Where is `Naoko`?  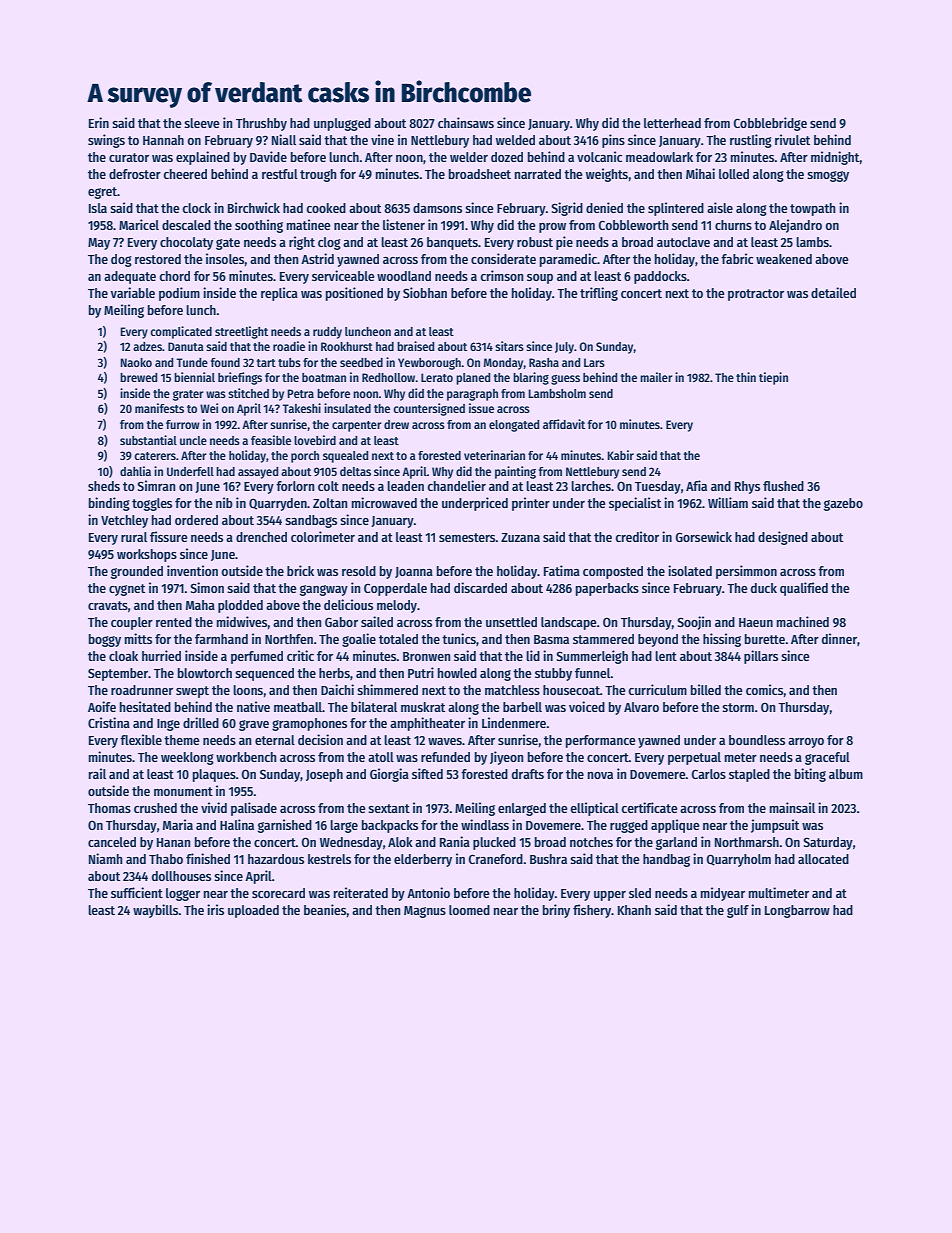
Naoko is located at coordinates (136, 362).
